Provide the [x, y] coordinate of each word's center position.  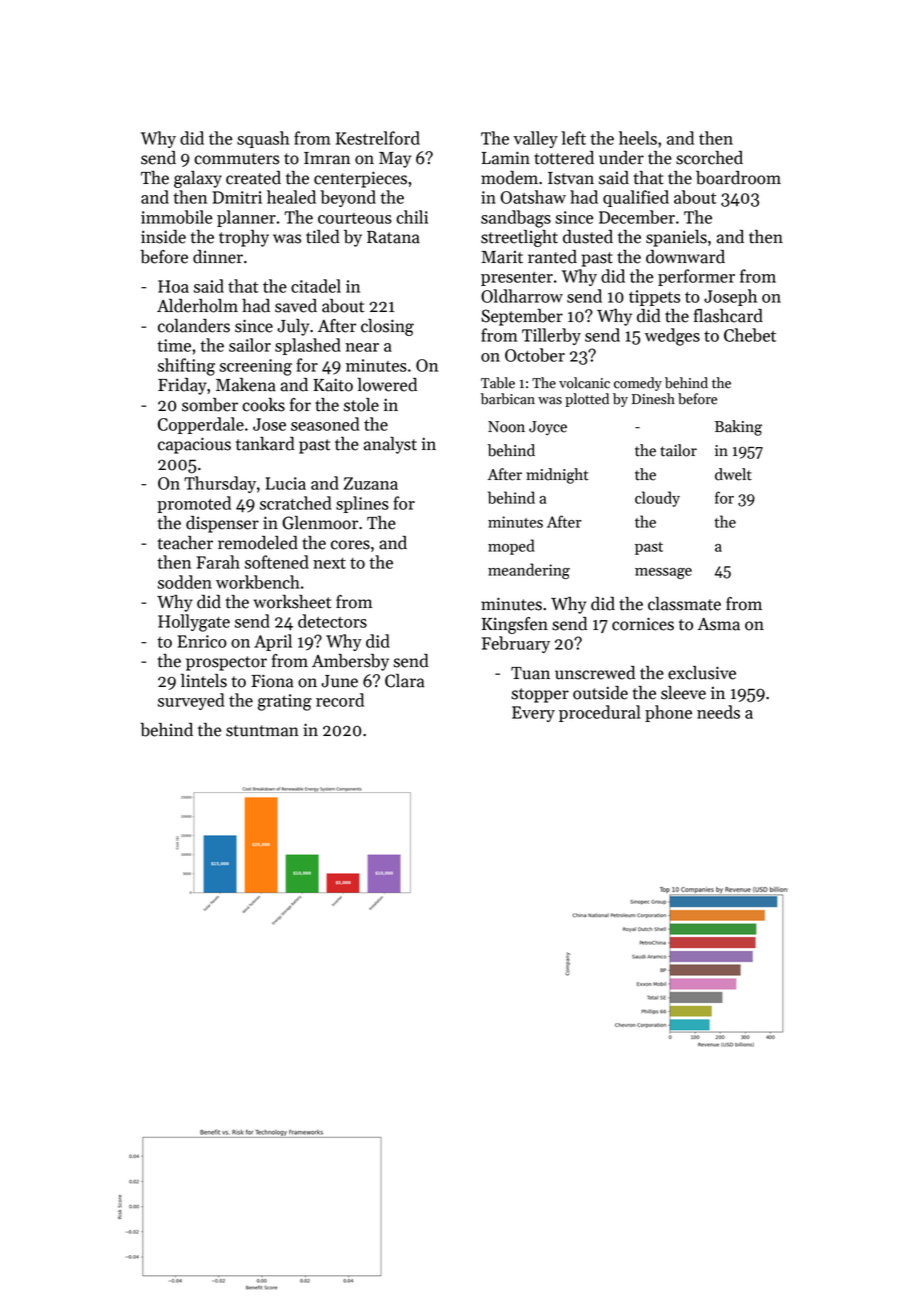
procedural [600, 713]
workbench [258, 582]
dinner [218, 257]
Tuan [530, 673]
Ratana [393, 237]
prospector [226, 663]
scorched [709, 158]
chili [412, 217]
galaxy [198, 179]
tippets [654, 298]
